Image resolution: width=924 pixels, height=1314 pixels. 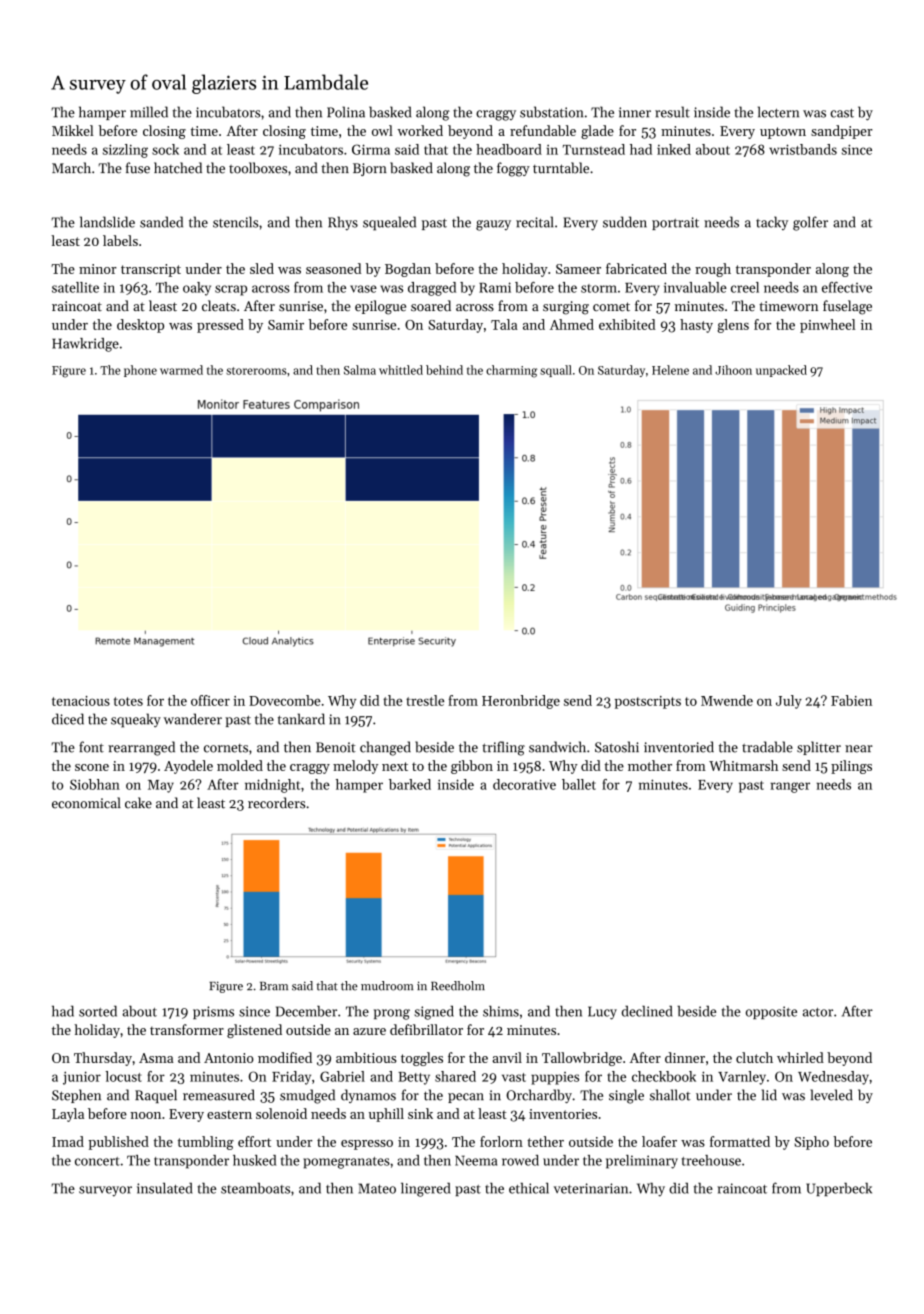 What do you see at coordinates (778, 112) in the screenshot?
I see `lectern` at bounding box center [778, 112].
